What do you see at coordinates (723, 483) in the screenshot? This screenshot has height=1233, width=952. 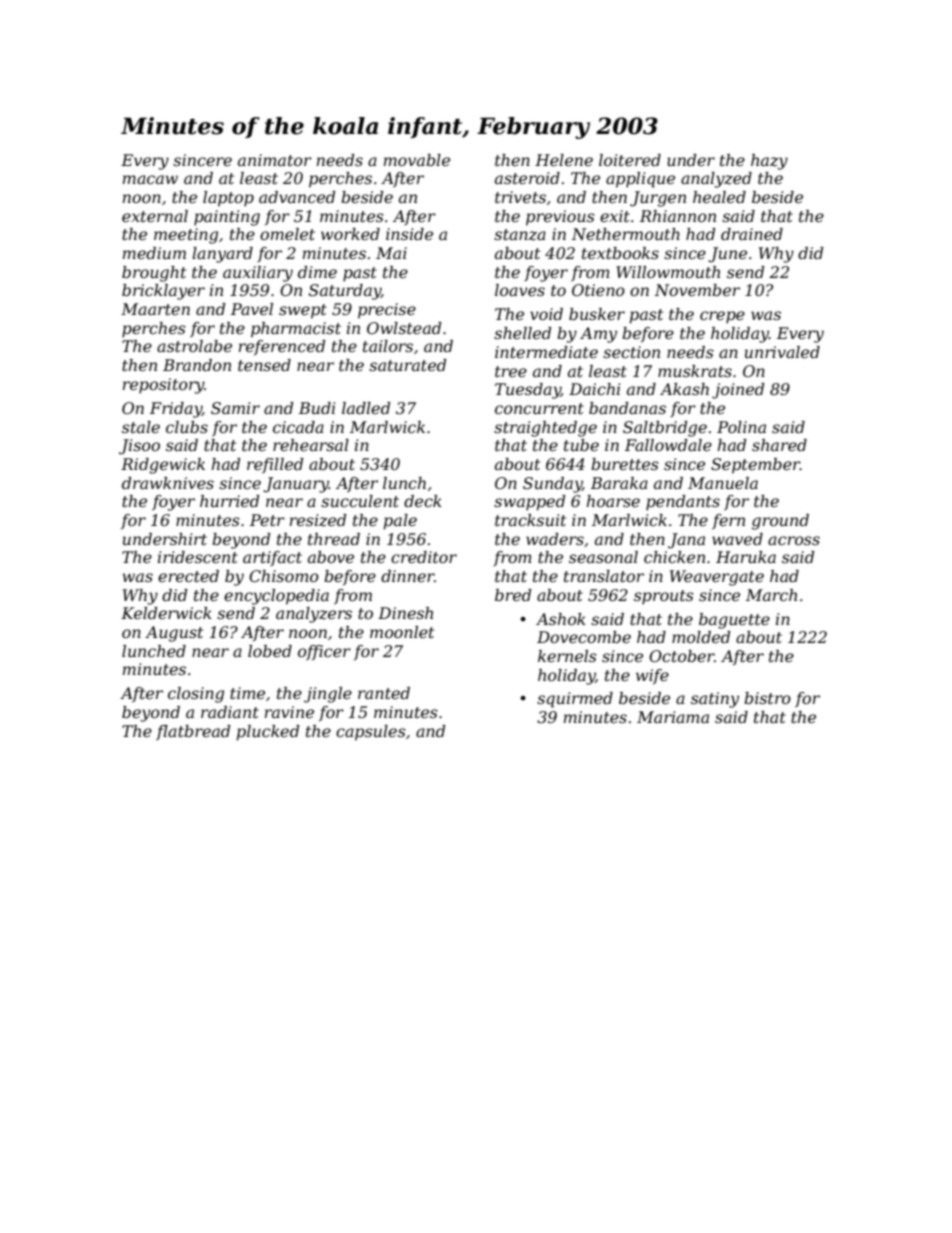 I see `Manuela` at bounding box center [723, 483].
